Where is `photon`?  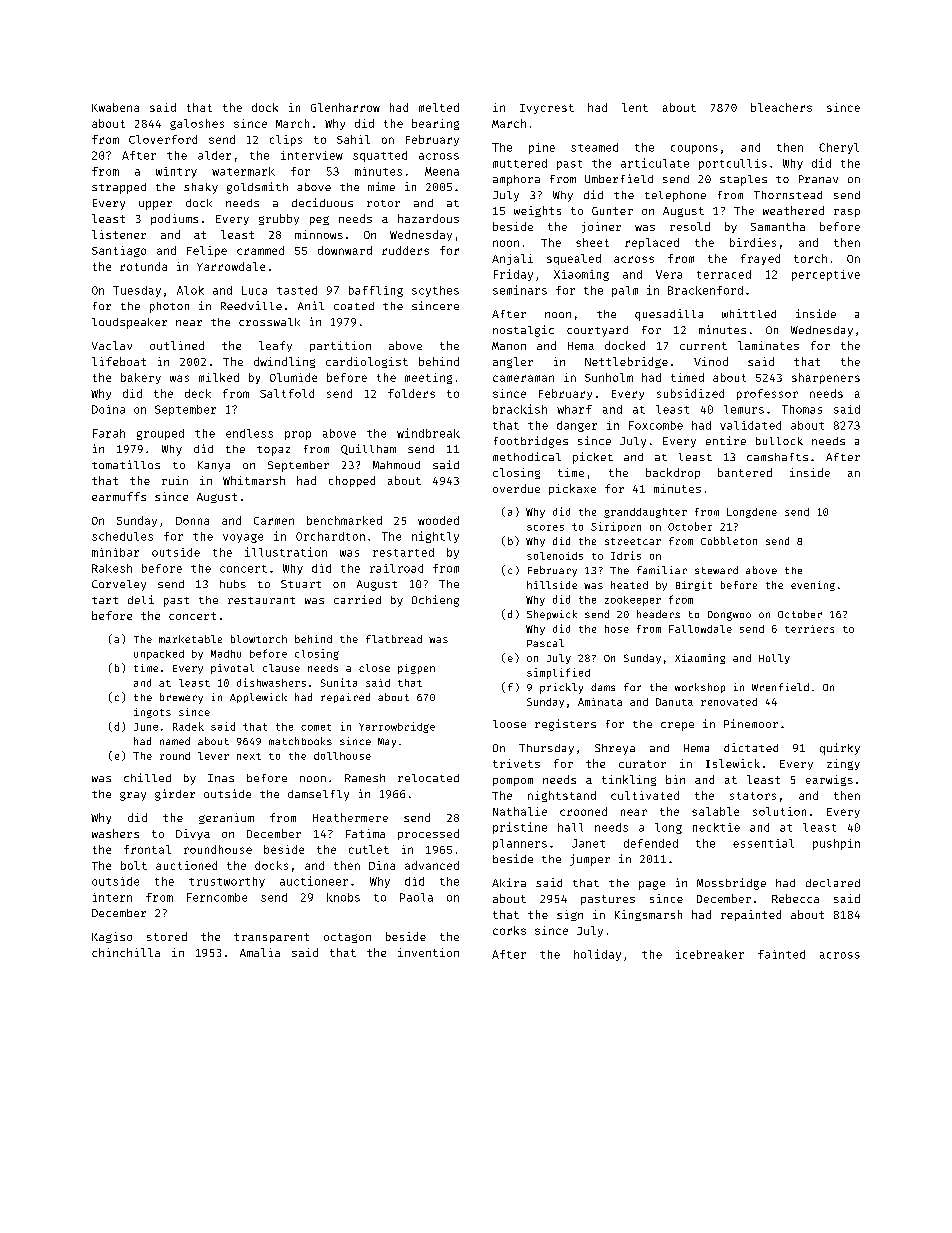
photon is located at coordinates (169, 307).
